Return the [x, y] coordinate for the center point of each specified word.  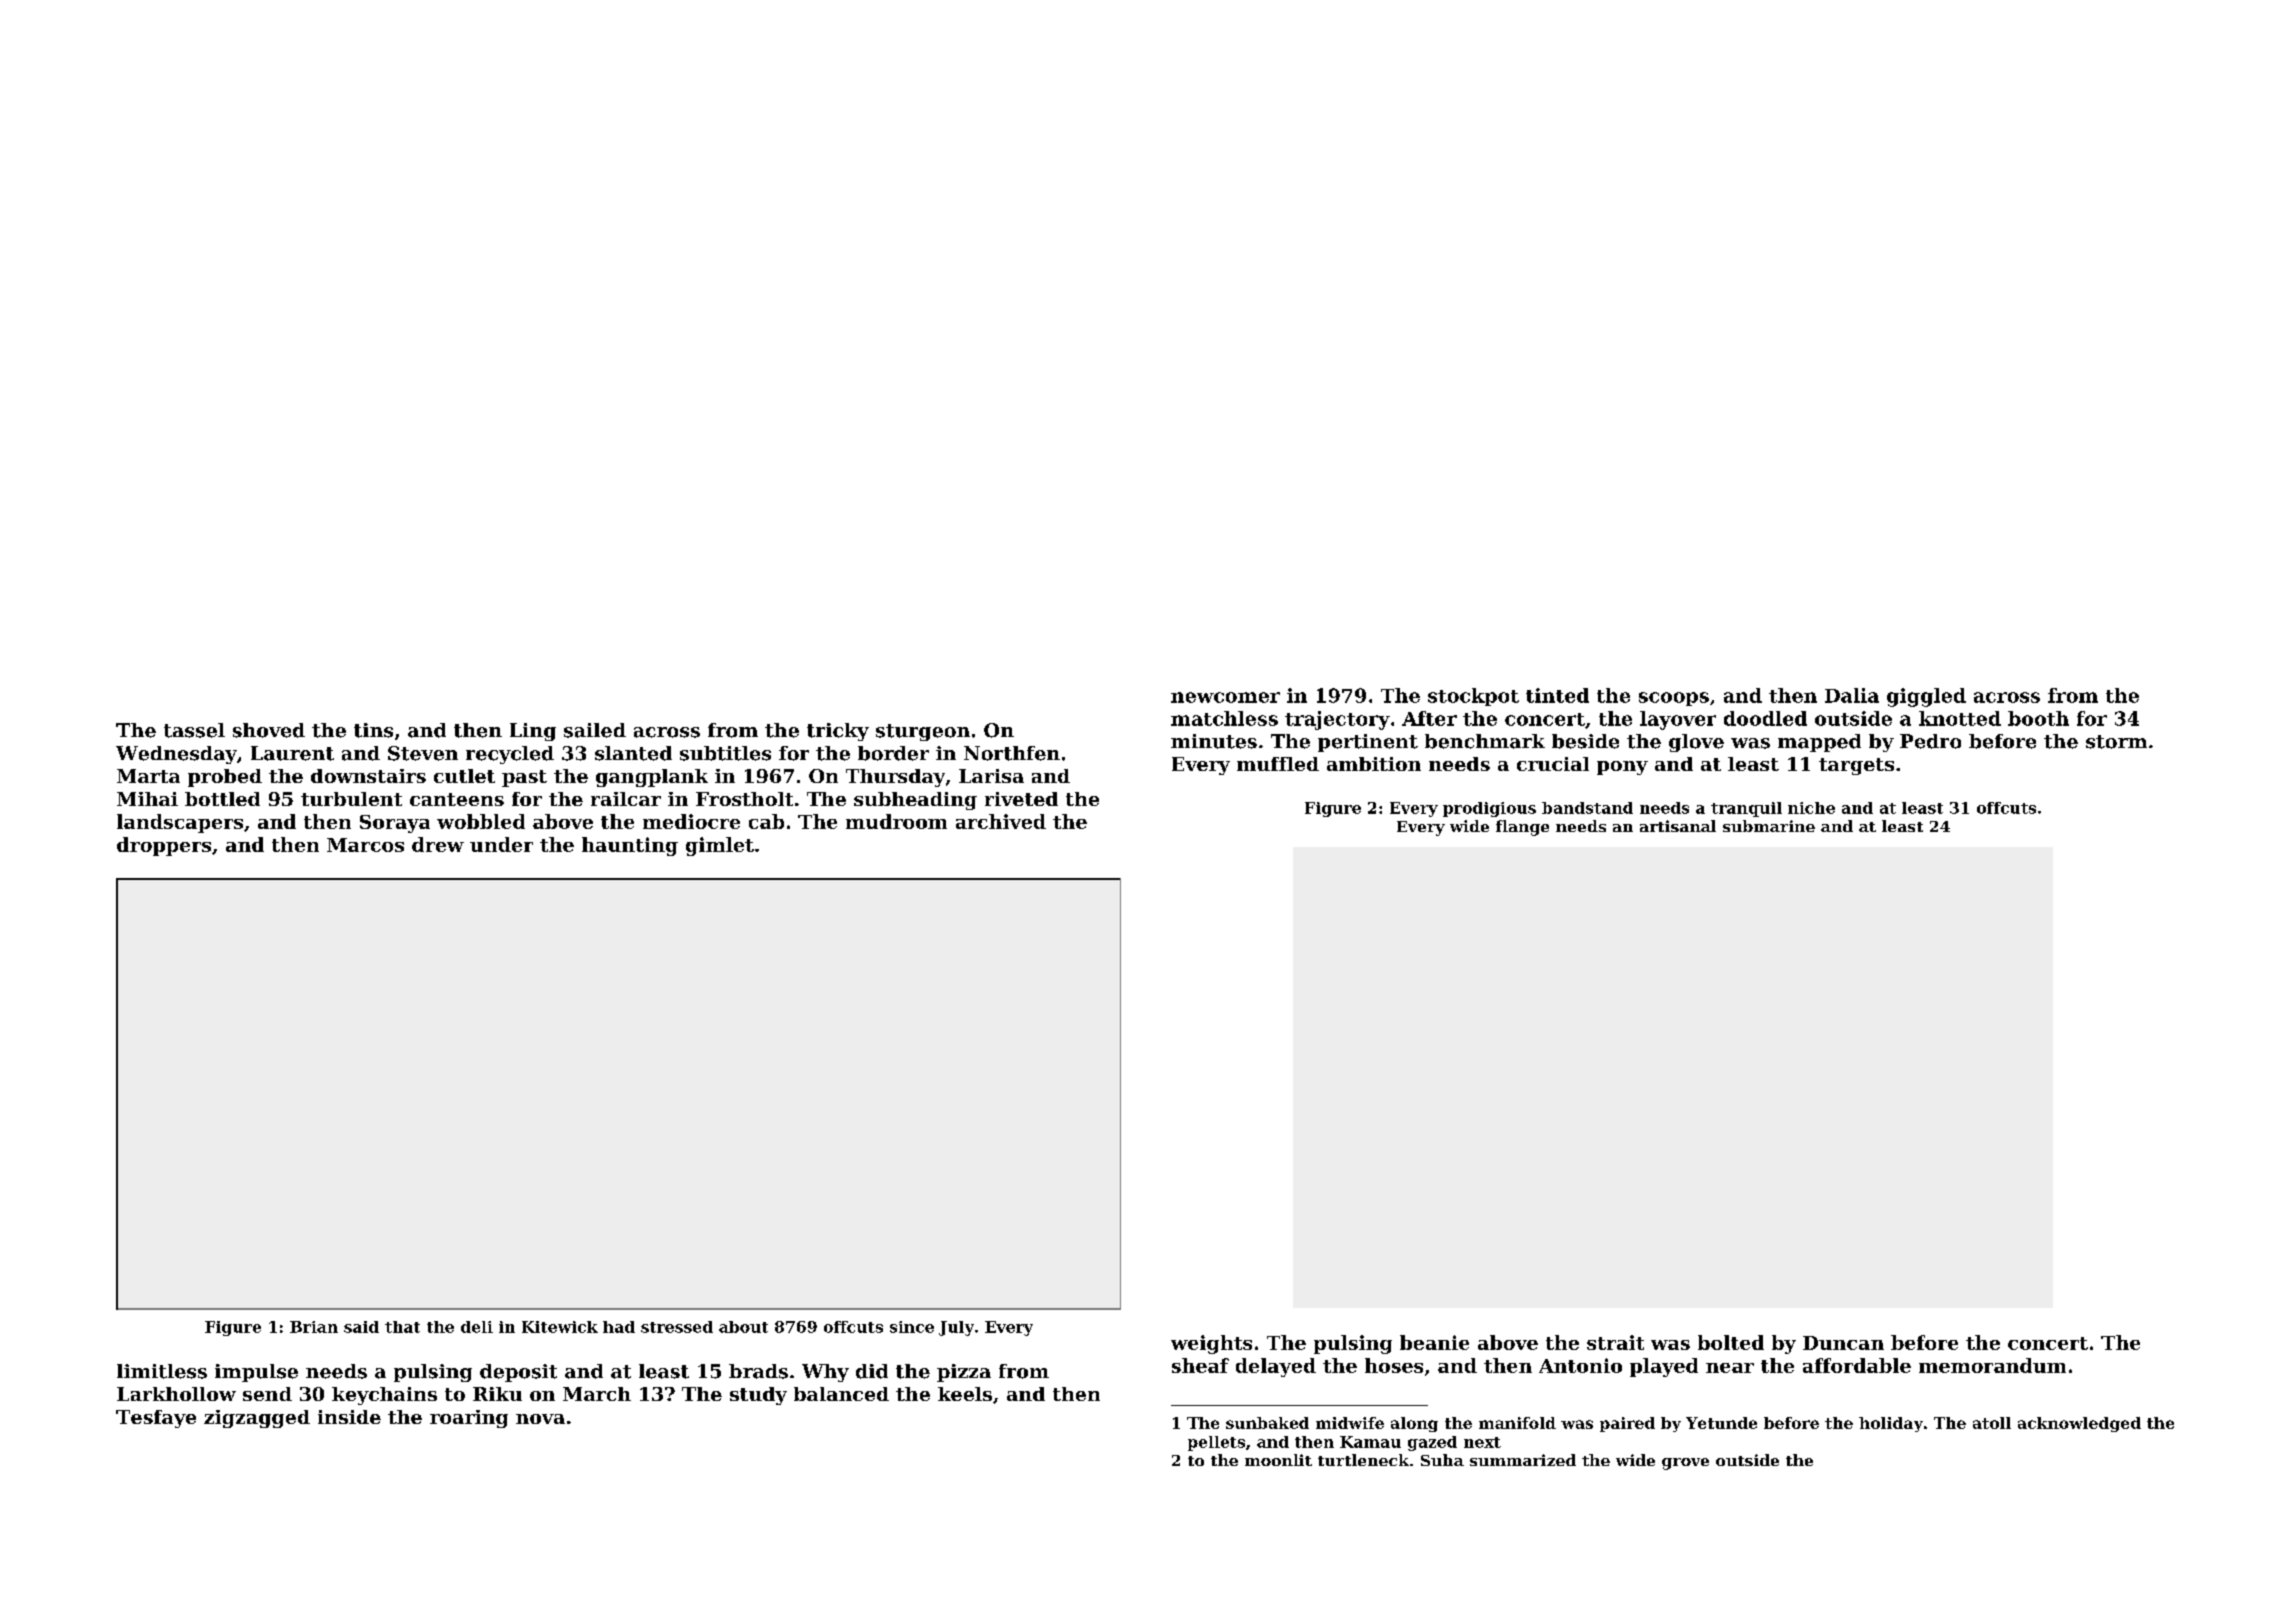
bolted [1731, 1342]
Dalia [1852, 695]
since [912, 1327]
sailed [595, 730]
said [361, 1327]
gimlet [720, 846]
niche [1811, 808]
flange [1522, 828]
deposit [518, 1373]
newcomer [1225, 697]
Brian [314, 1327]
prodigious [1489, 809]
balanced [841, 1394]
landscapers [180, 823]
